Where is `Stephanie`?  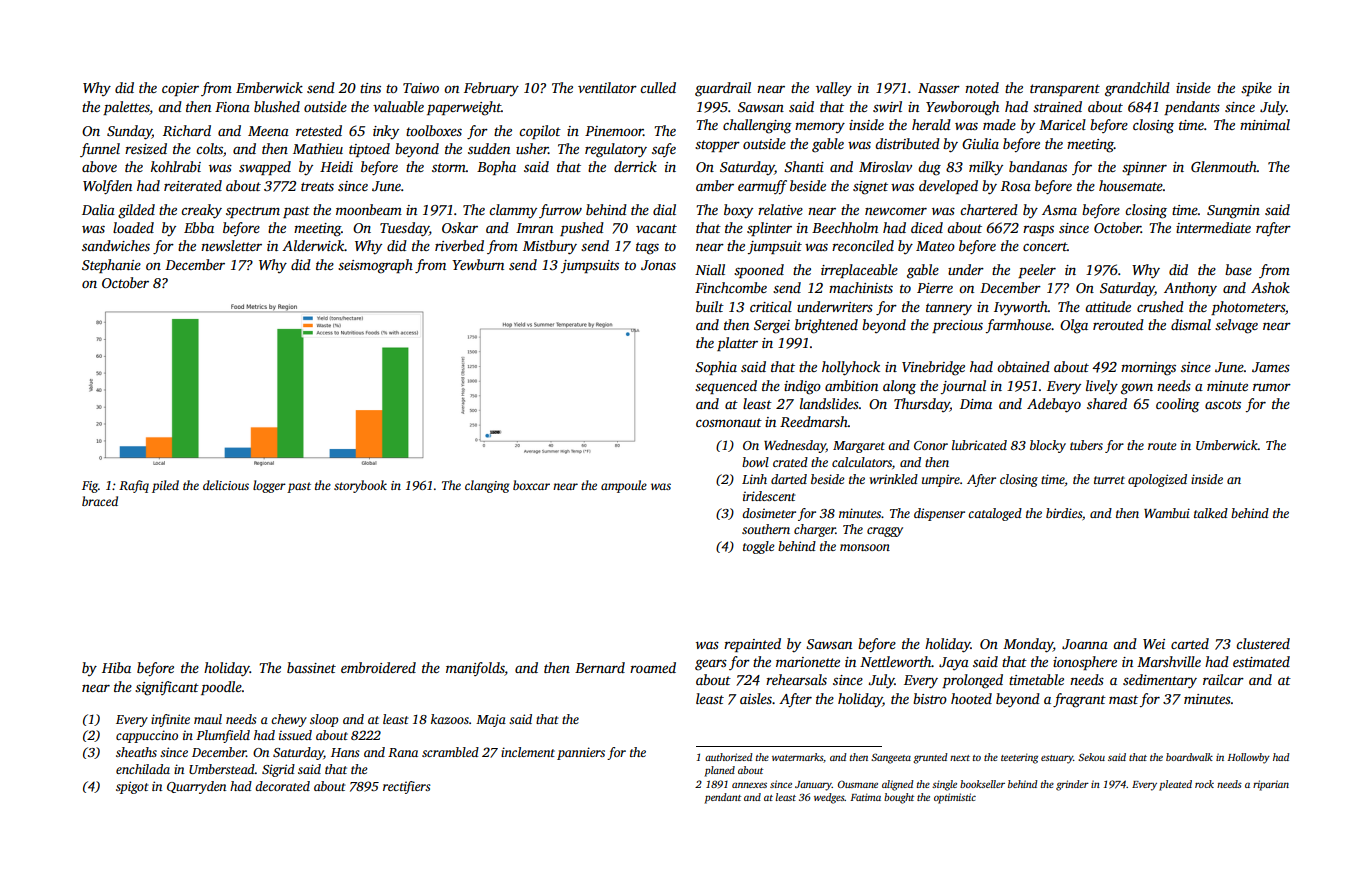
Stephanie is located at coordinates (111, 266).
